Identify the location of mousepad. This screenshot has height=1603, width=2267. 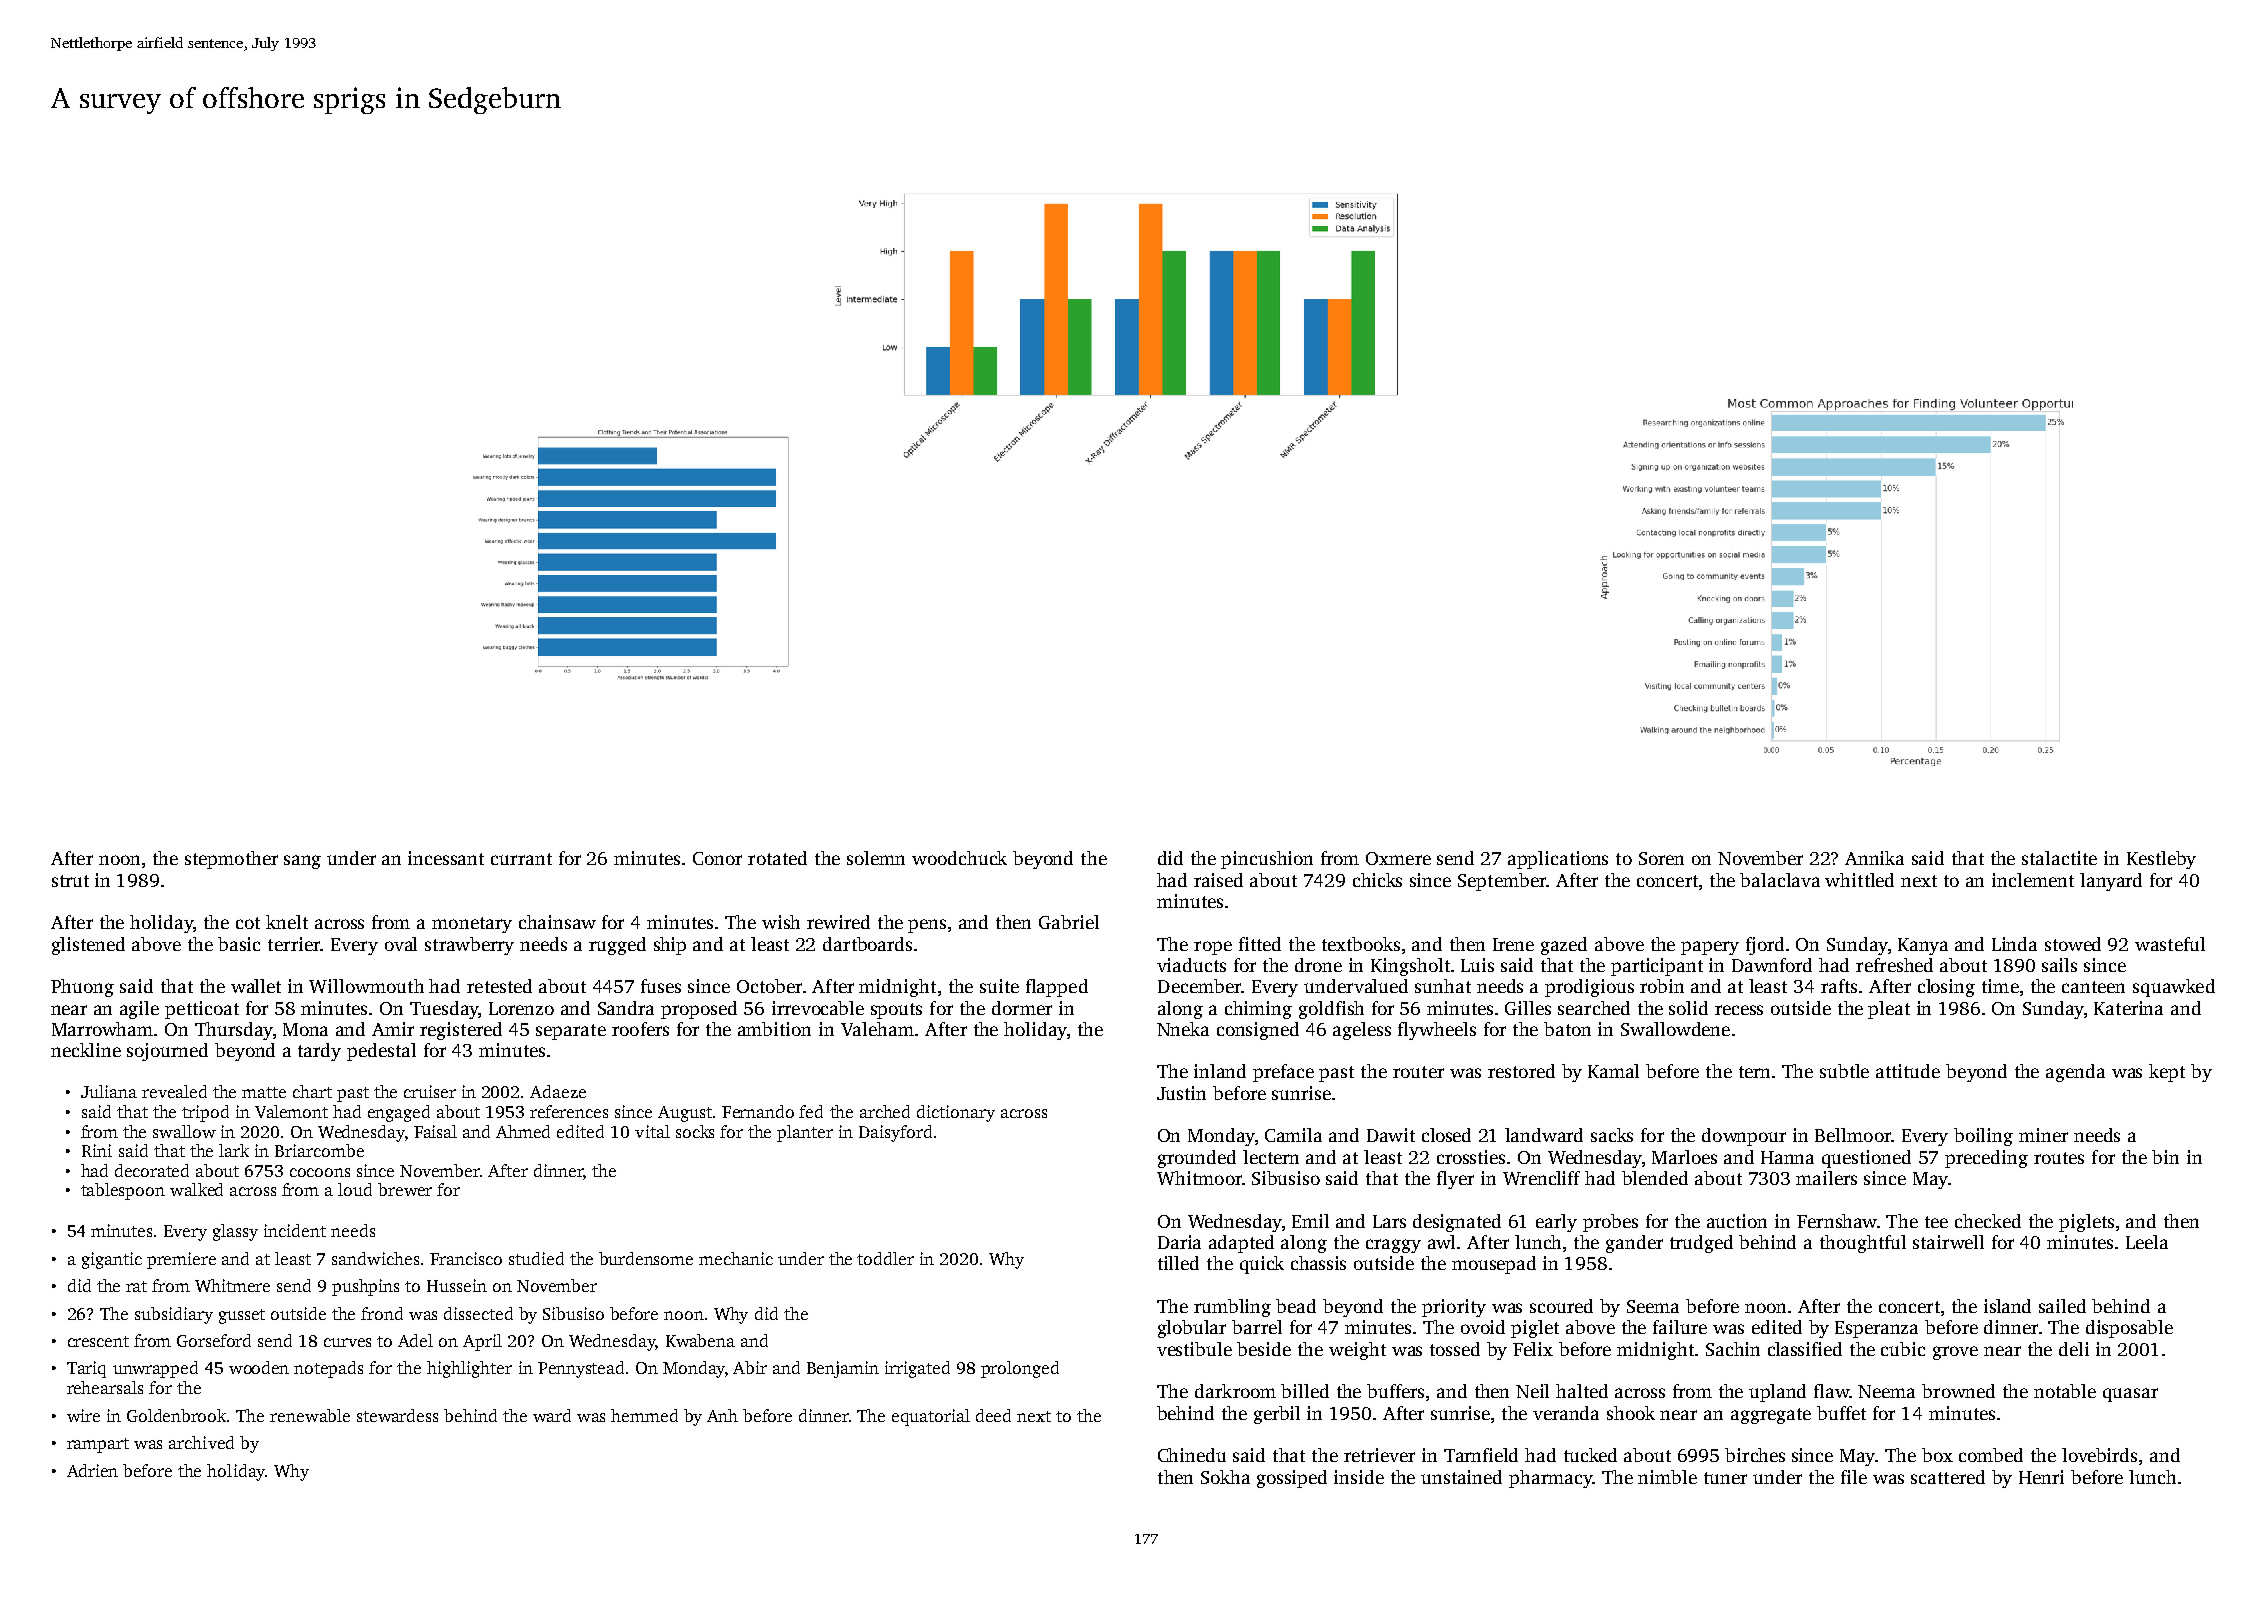
(1494, 1265).
